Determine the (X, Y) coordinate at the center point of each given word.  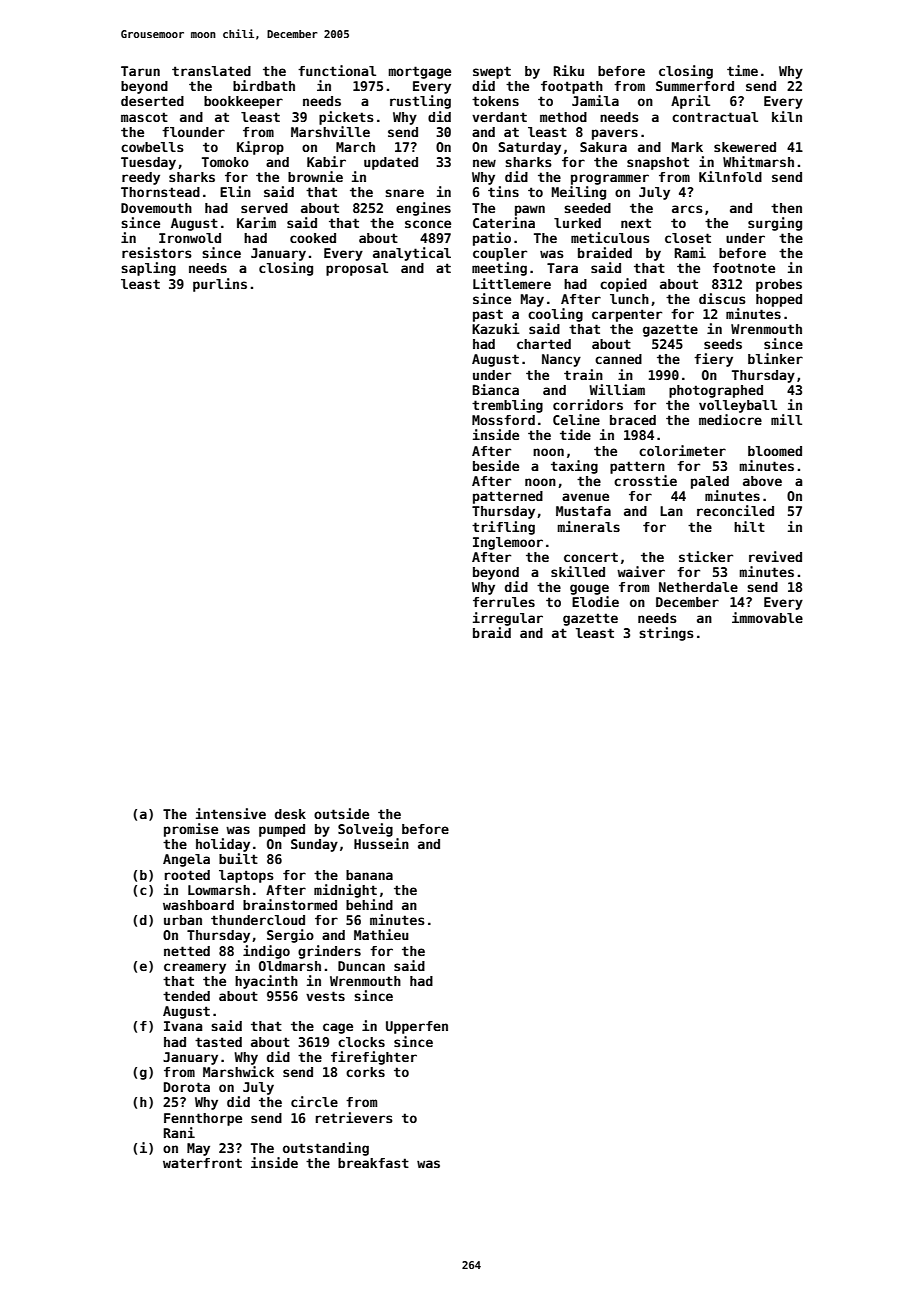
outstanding (326, 1149)
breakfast (373, 1163)
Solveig (365, 830)
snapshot (658, 163)
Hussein (381, 843)
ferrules (504, 602)
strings (666, 634)
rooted (187, 875)
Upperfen (417, 1027)
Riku (569, 70)
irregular (508, 619)
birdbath (264, 85)
